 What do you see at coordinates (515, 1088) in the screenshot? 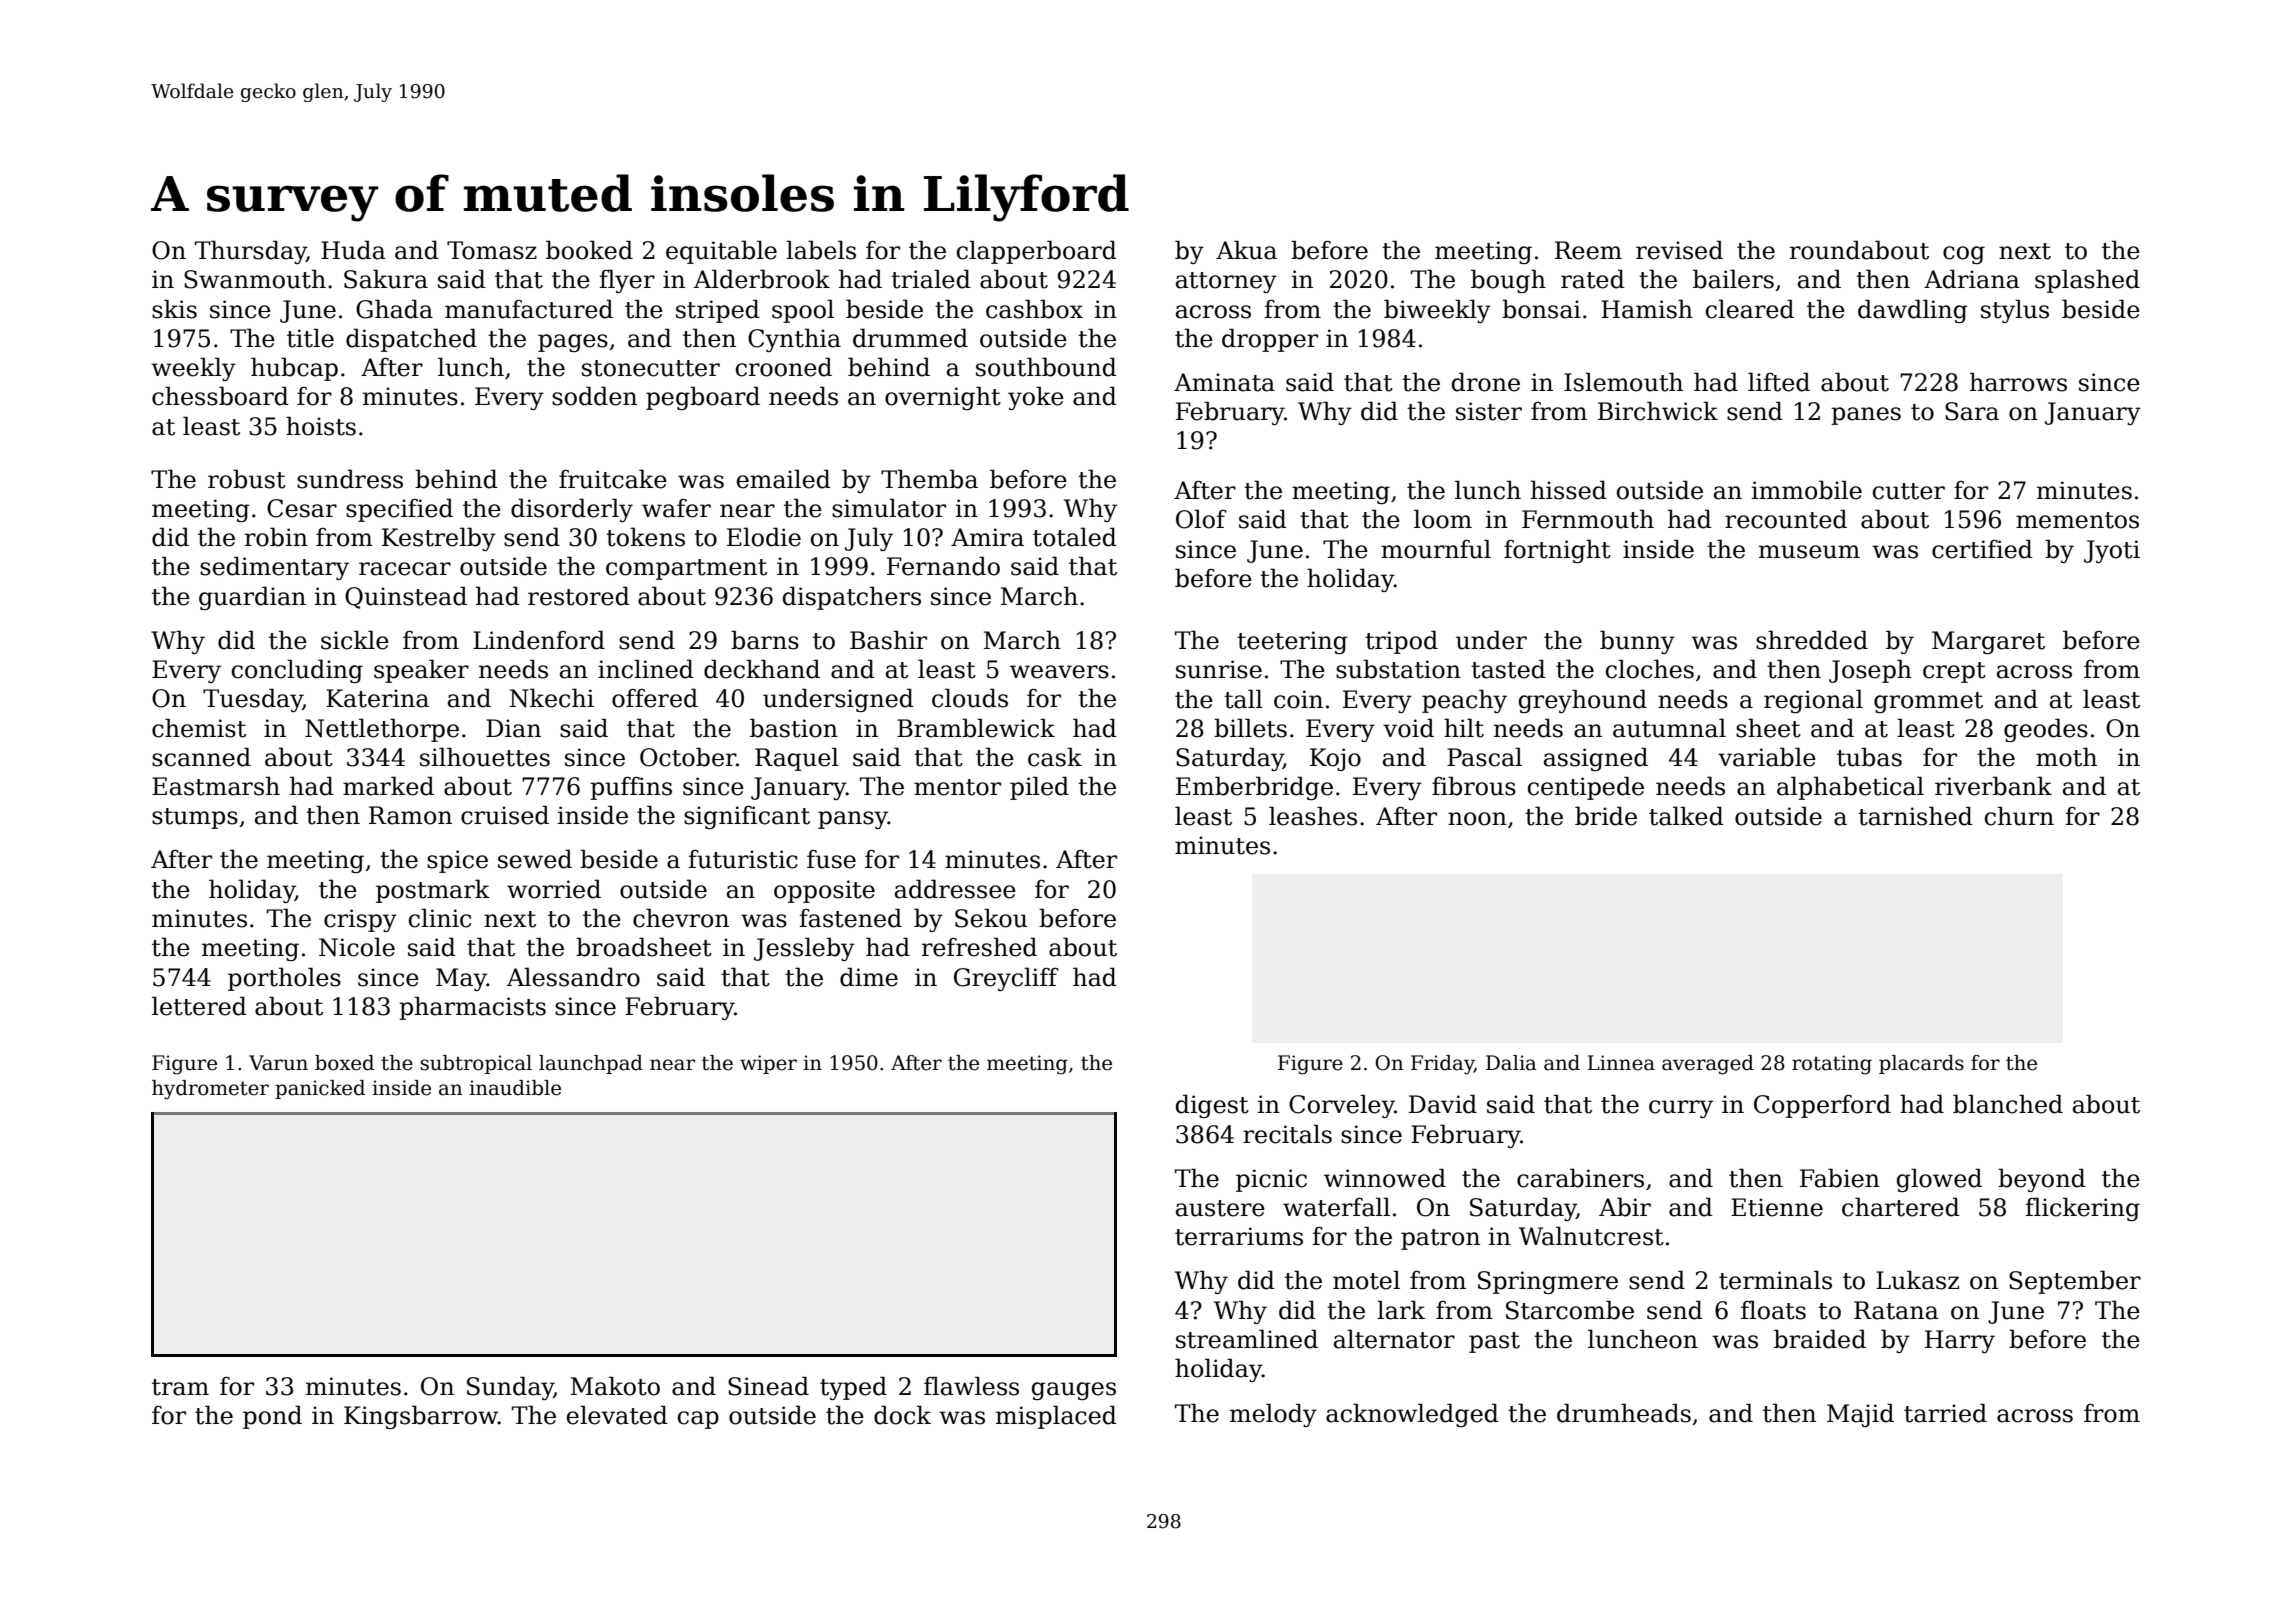
I see `inaudible` at bounding box center [515, 1088].
